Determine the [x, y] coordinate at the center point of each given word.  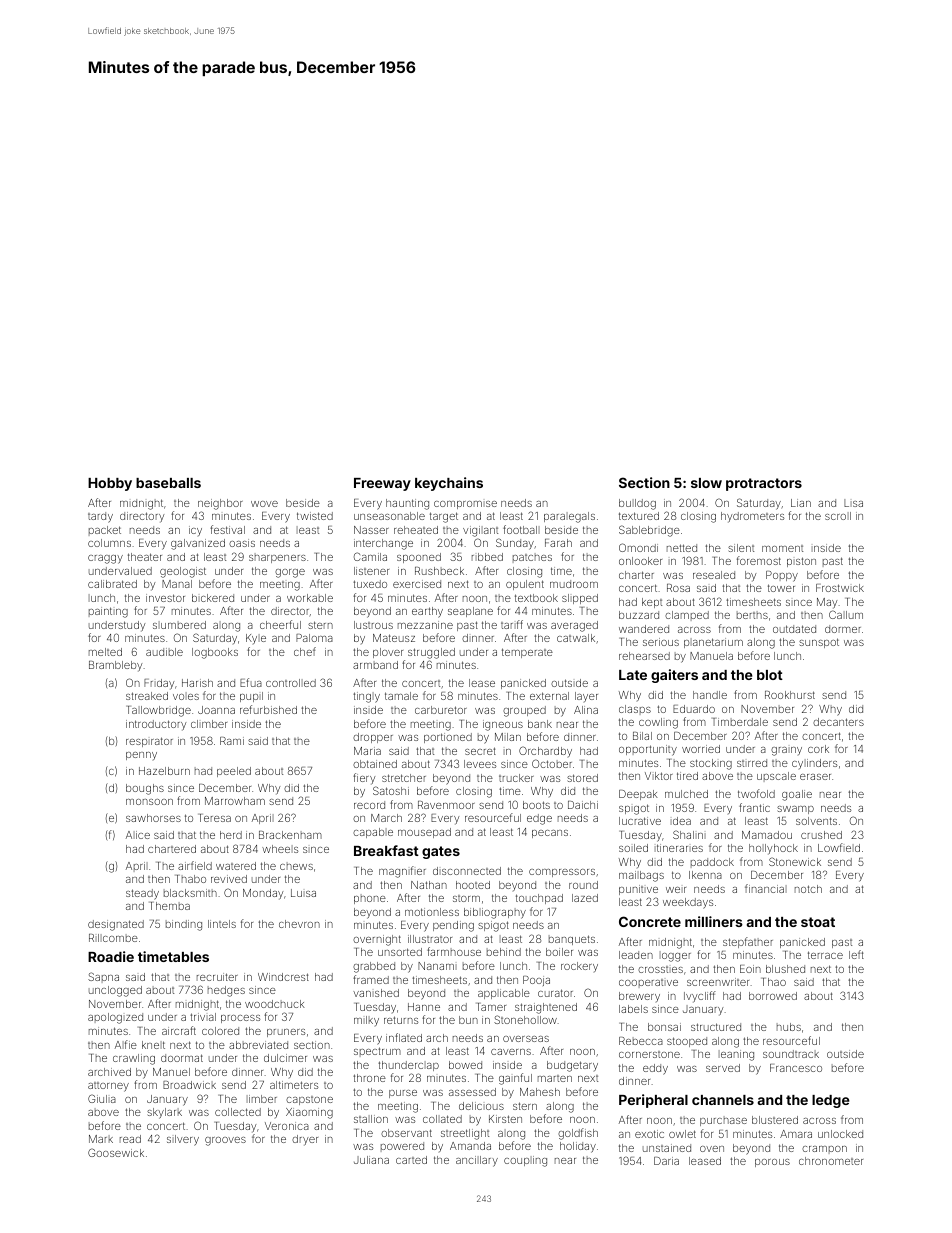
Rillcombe [113, 938]
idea [681, 821]
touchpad [539, 899]
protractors [764, 484]
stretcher [404, 778]
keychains [449, 484]
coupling [525, 1161]
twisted [315, 516]
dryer [305, 1140]
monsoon [149, 802]
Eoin [750, 969]
